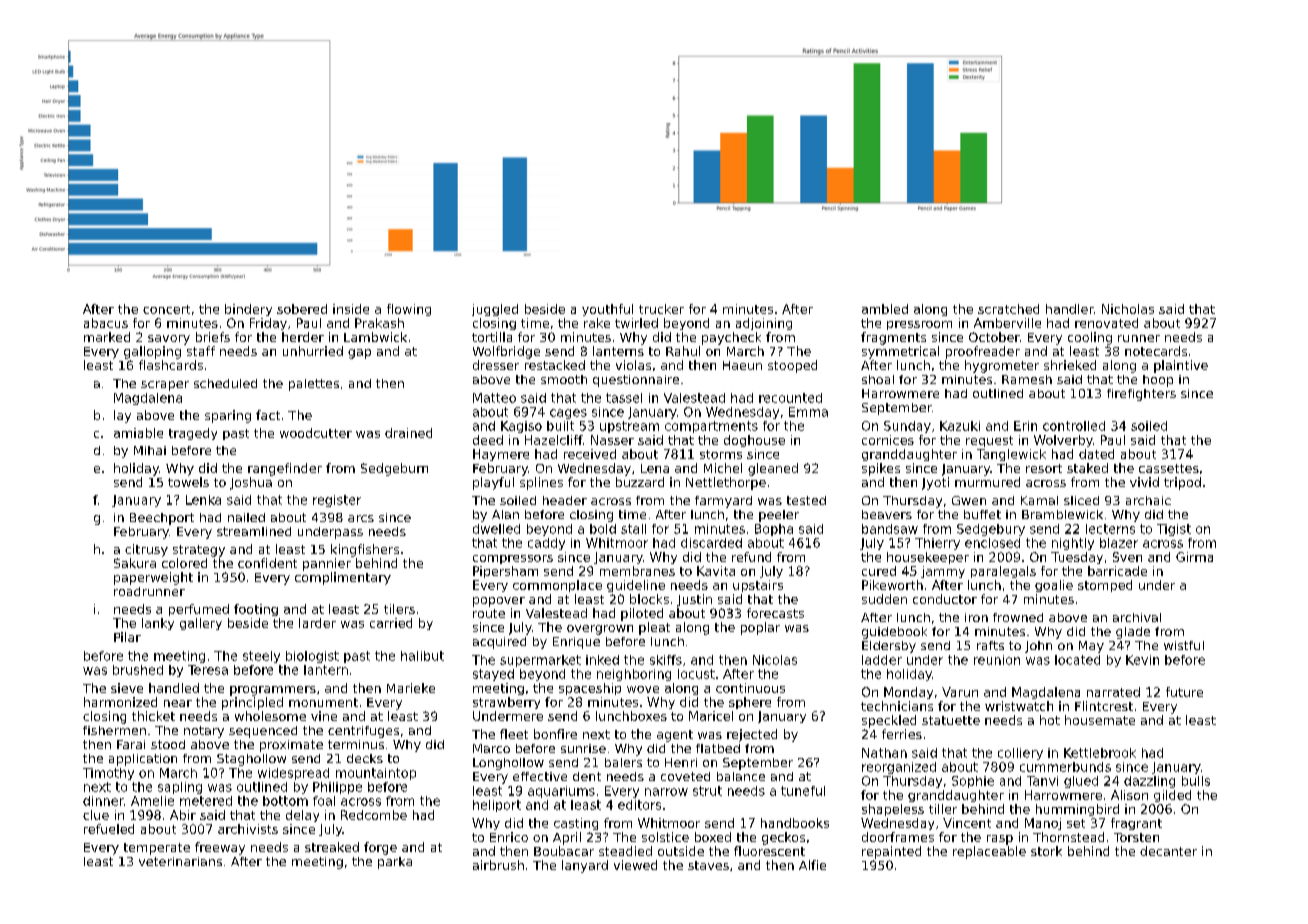 The width and height of the screenshot is (1308, 924). Describe the element at coordinates (199, 551) in the screenshot. I see `strategy` at that location.
